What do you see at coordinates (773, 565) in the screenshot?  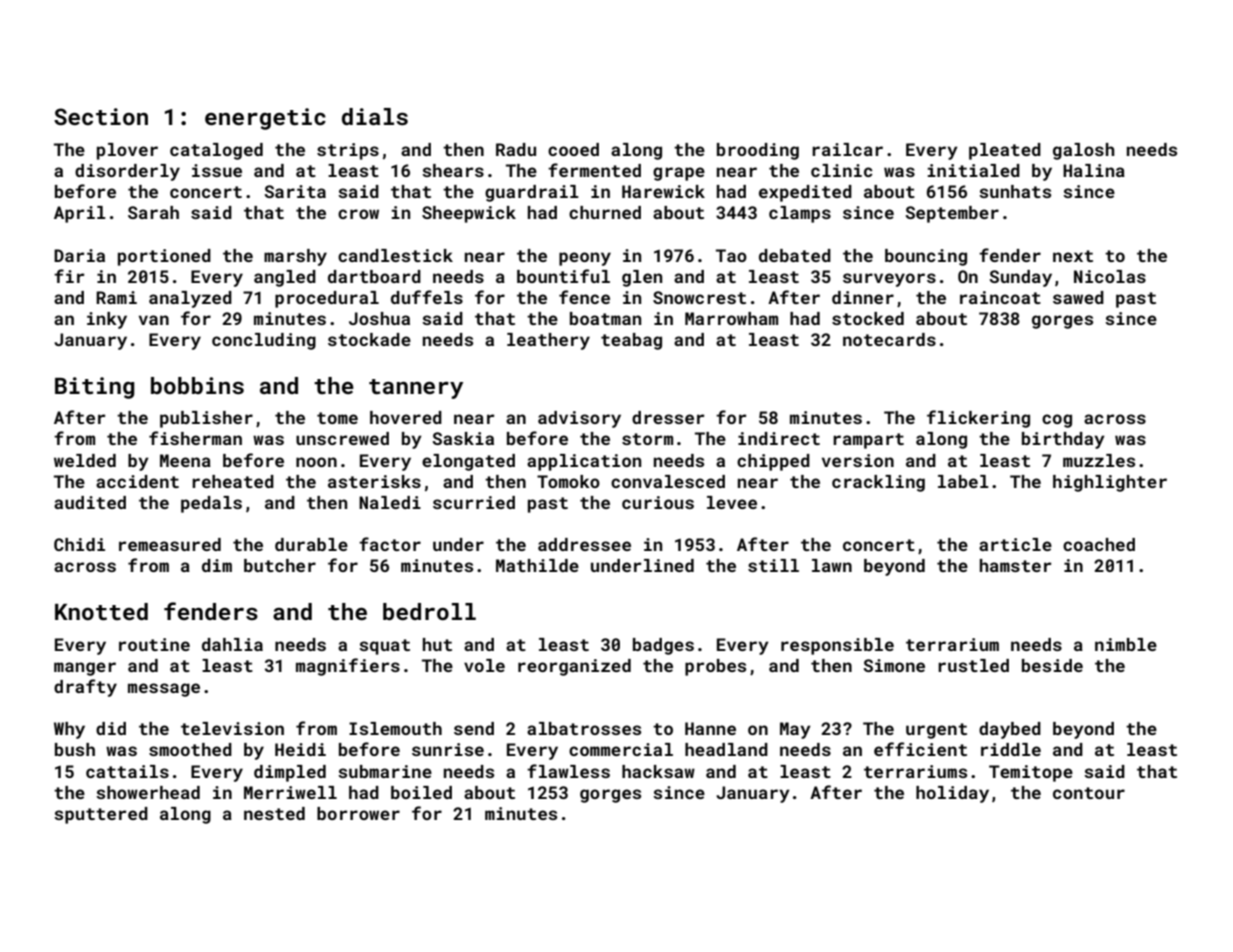 I see `still` at bounding box center [773, 565].
